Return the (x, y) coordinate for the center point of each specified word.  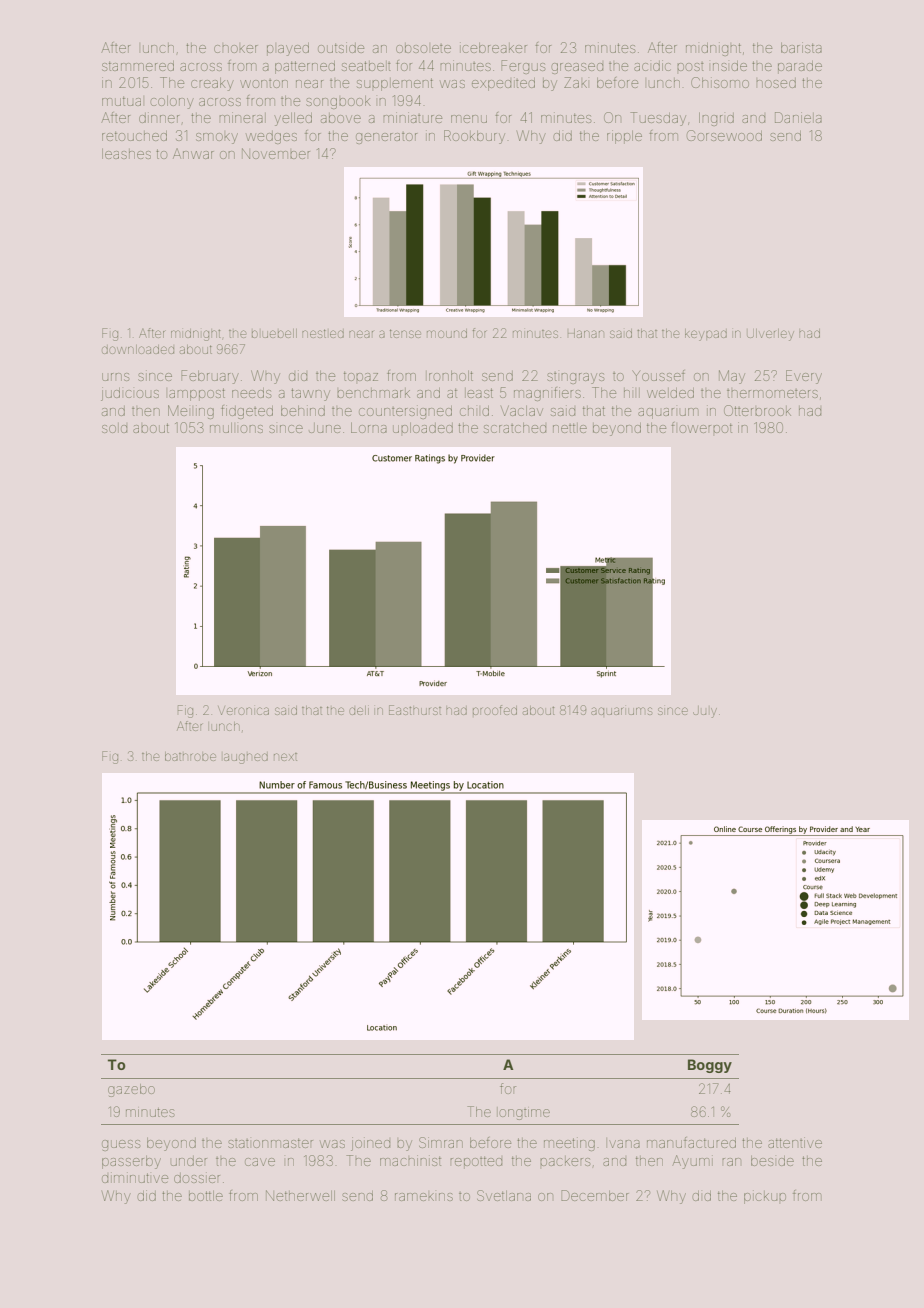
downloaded (138, 349)
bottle (206, 1196)
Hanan (586, 333)
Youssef (658, 375)
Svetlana (504, 1195)
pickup (765, 1197)
